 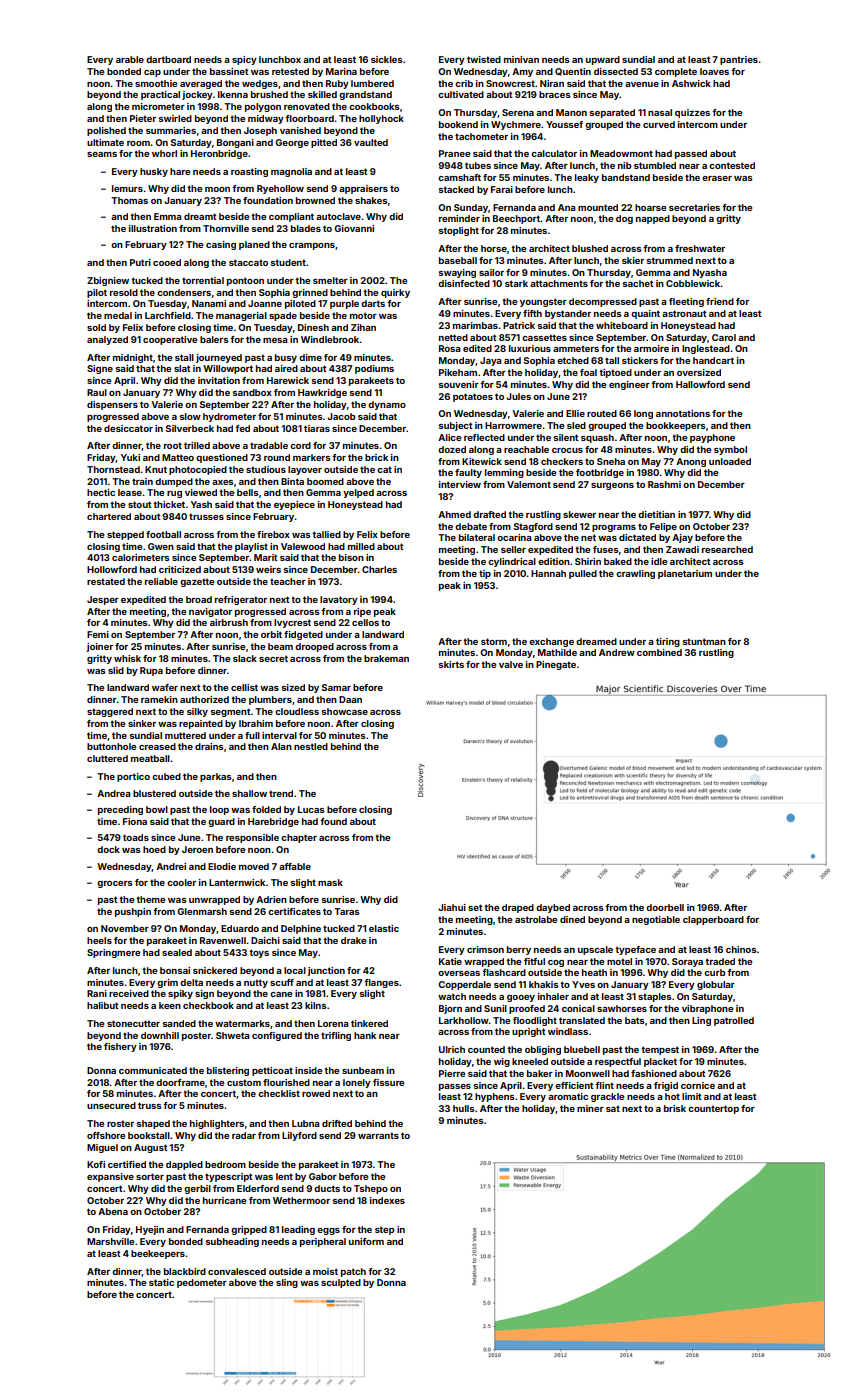 What do you see at coordinates (244, 60) in the screenshot?
I see `spicy` at bounding box center [244, 60].
